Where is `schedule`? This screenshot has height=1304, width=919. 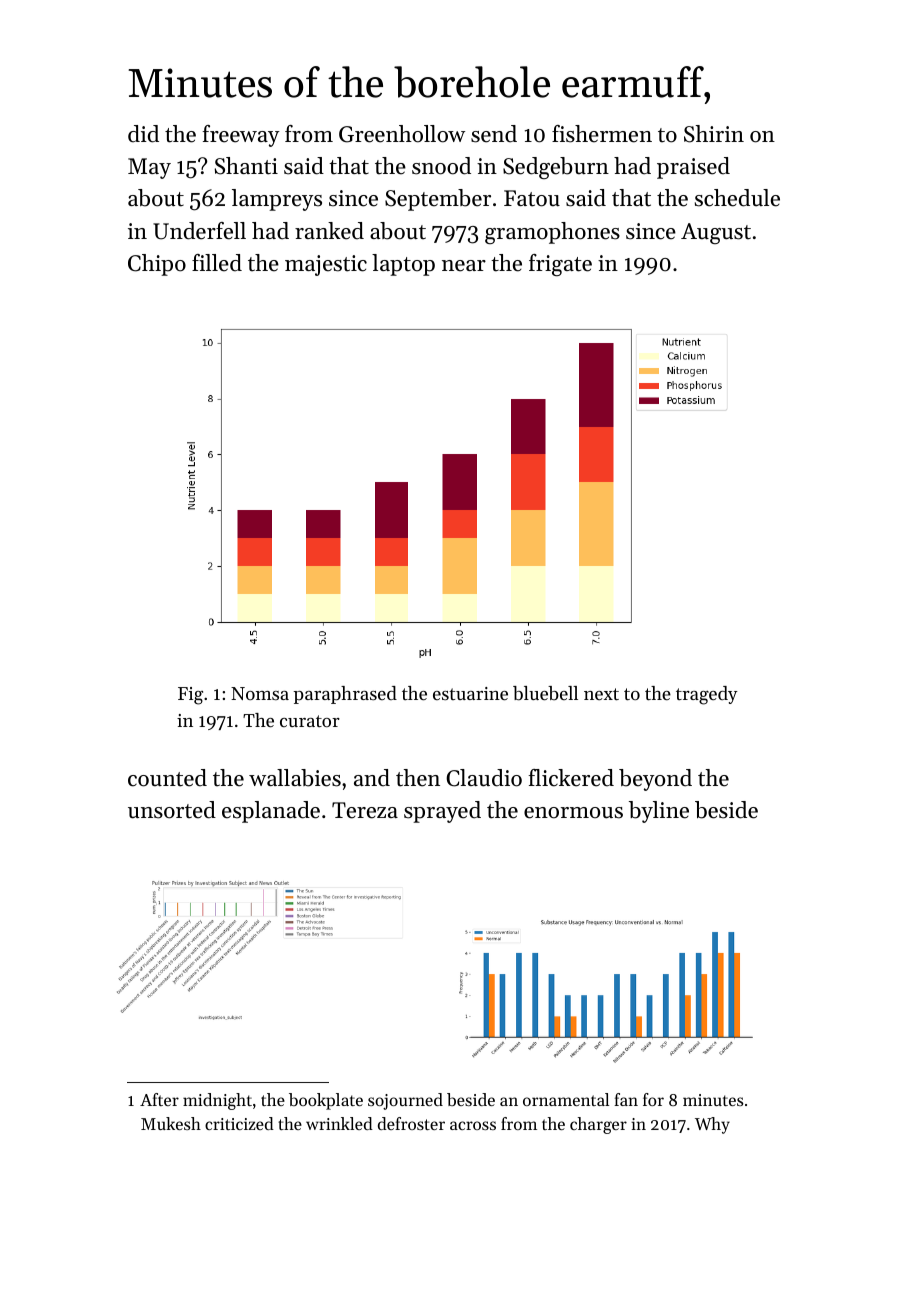 schedule is located at coordinates (737, 198).
